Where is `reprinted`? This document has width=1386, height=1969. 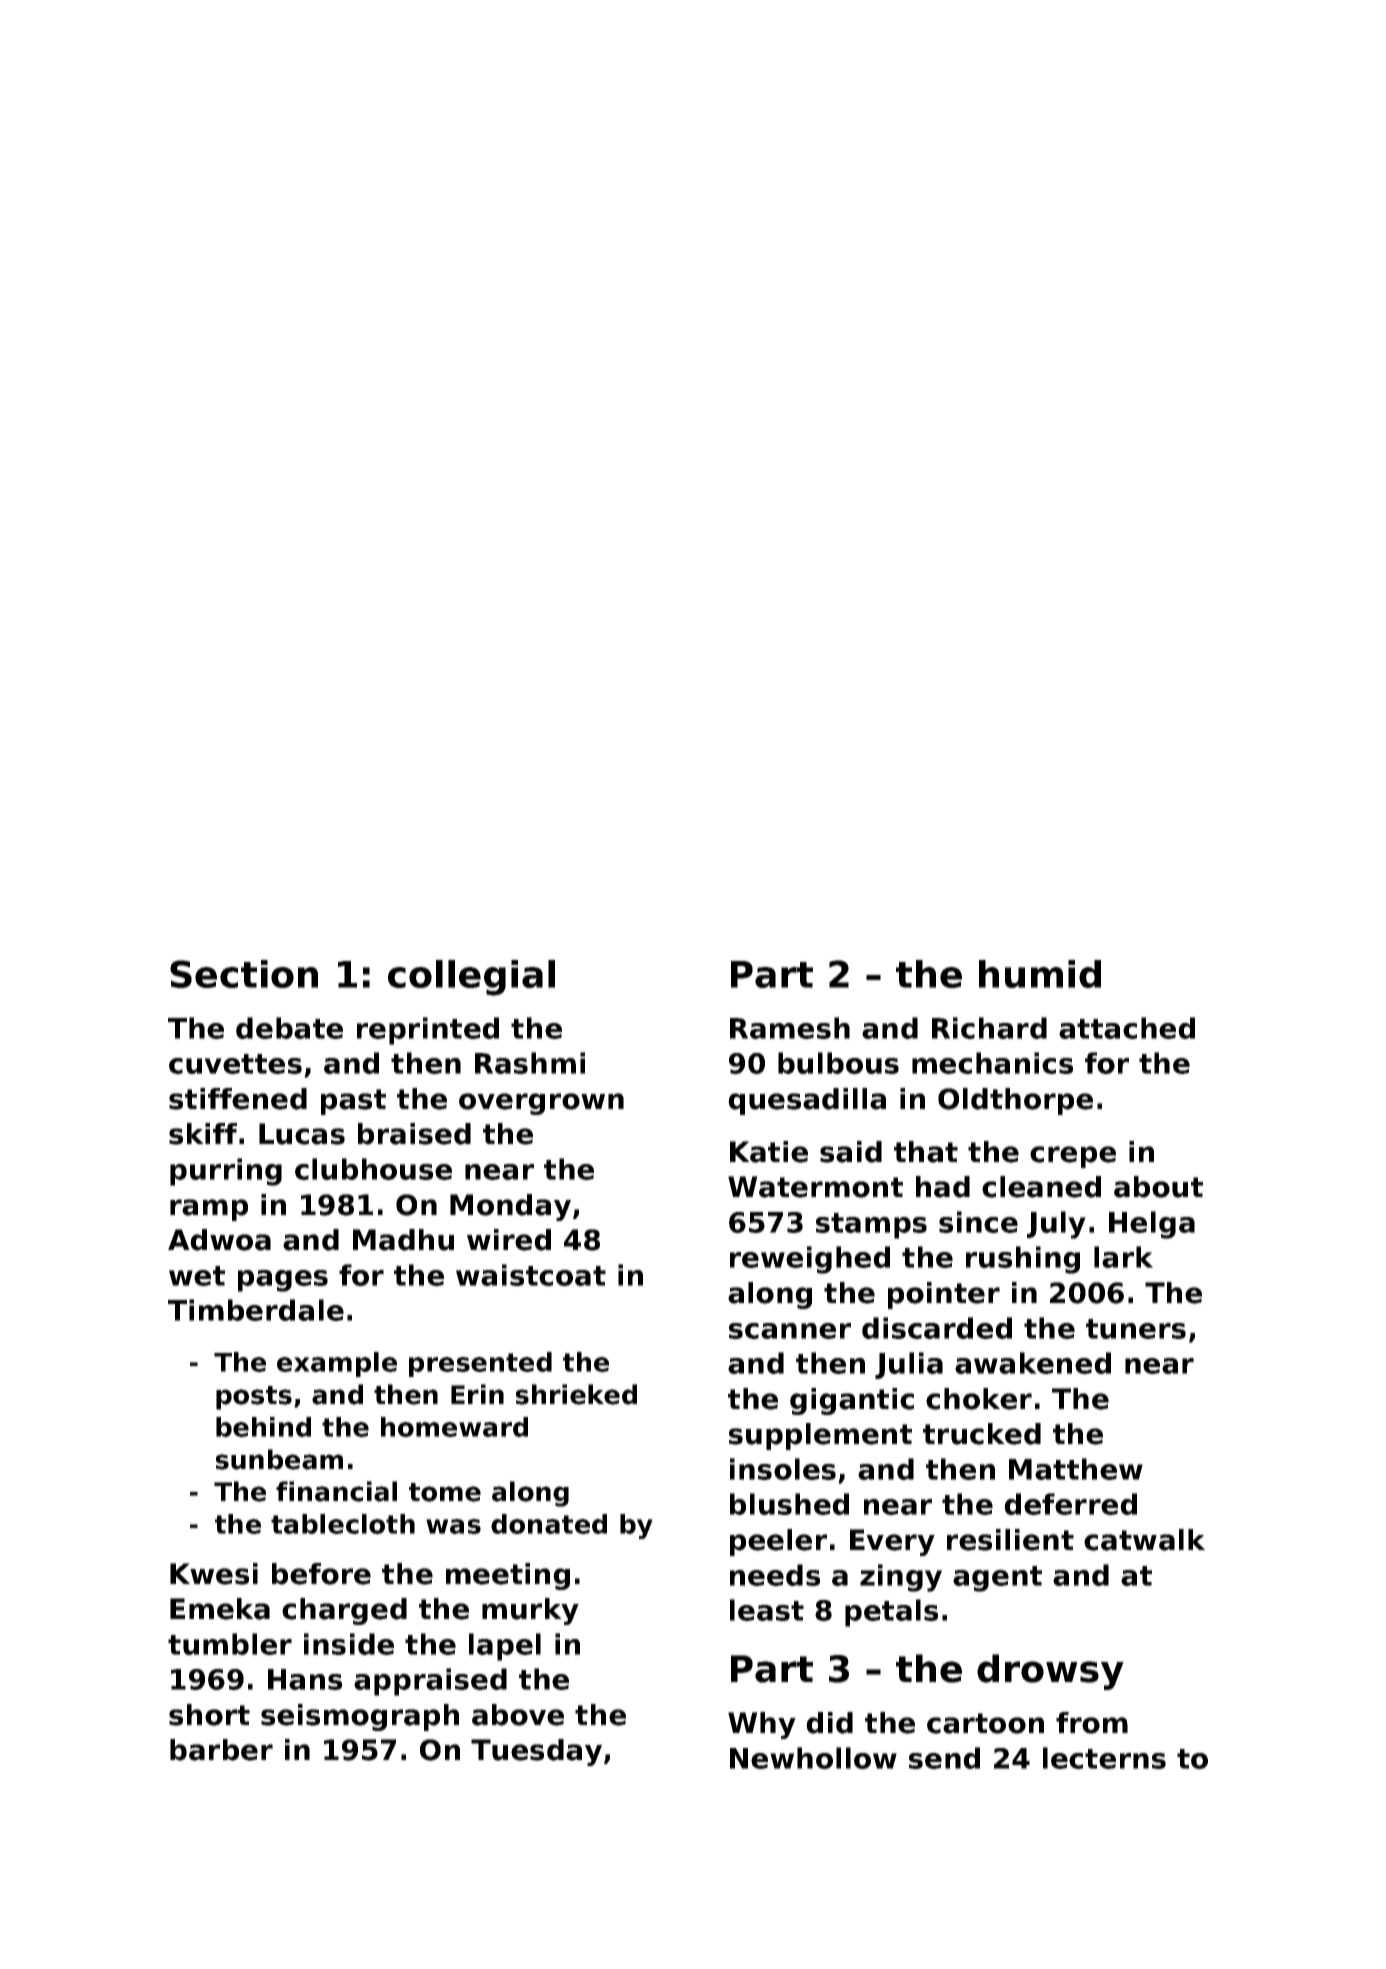 reprinted is located at coordinates (428, 1031).
